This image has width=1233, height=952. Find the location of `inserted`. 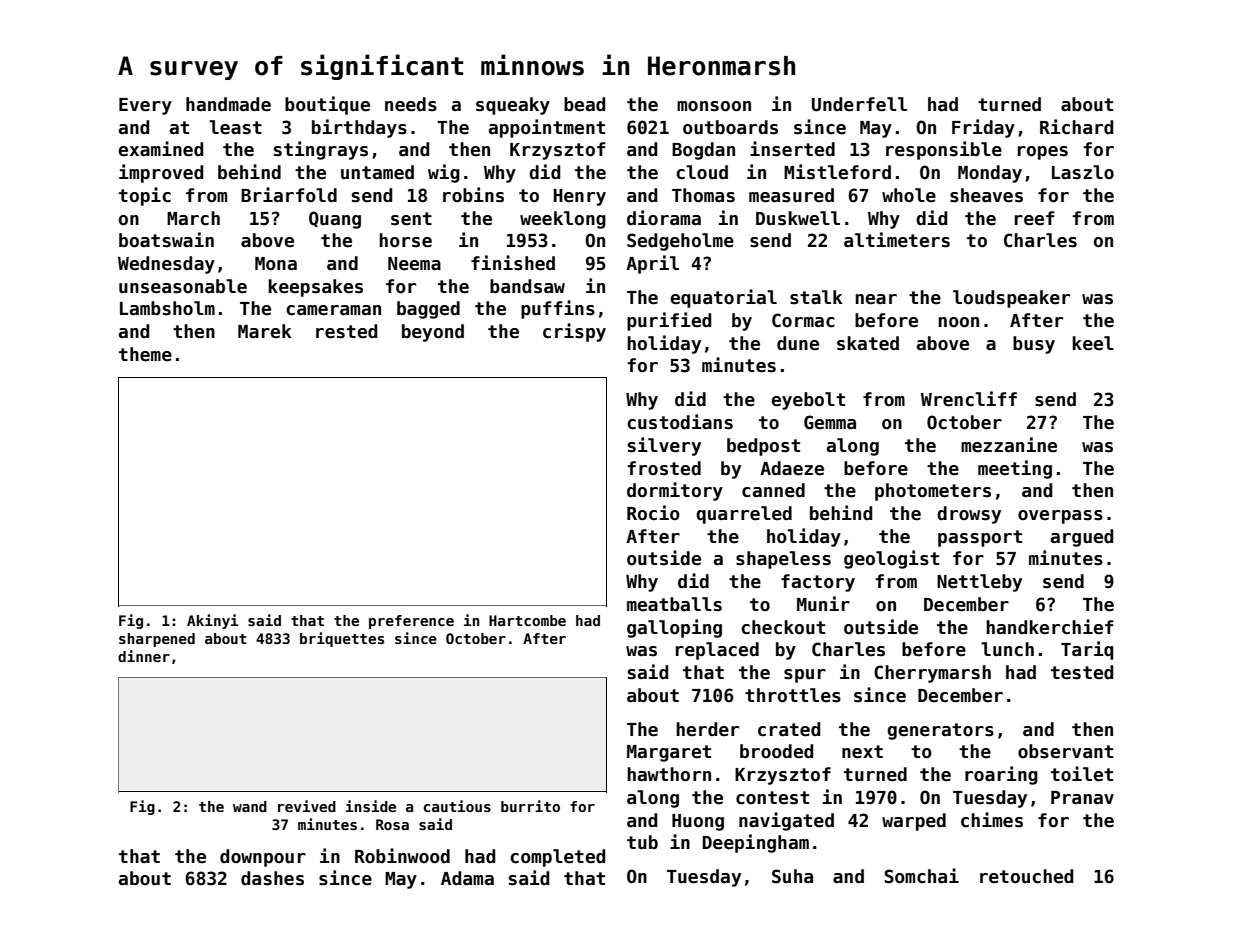

inserted is located at coordinates (792, 149).
